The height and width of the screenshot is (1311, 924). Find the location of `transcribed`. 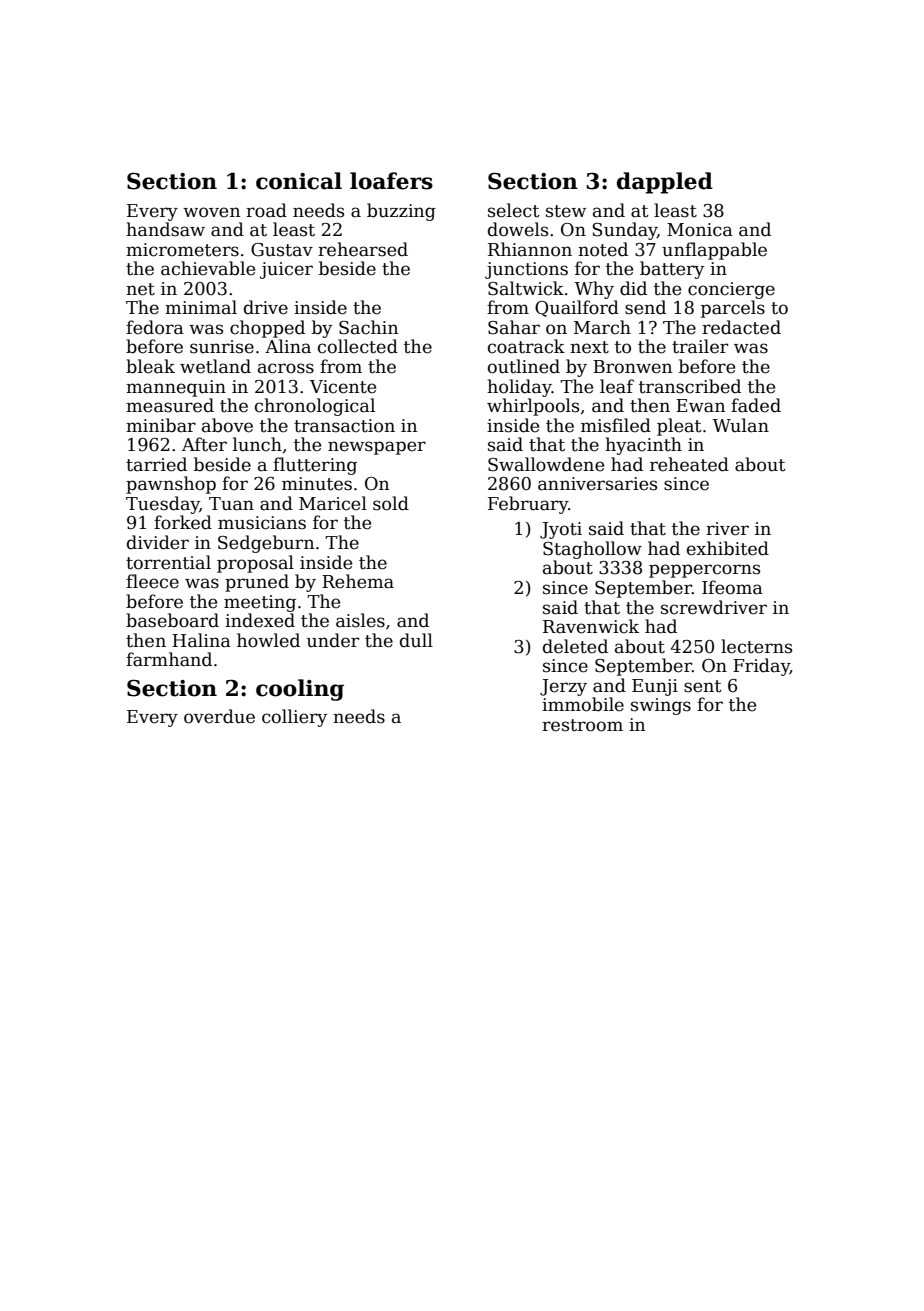

transcribed is located at coordinates (690, 386).
